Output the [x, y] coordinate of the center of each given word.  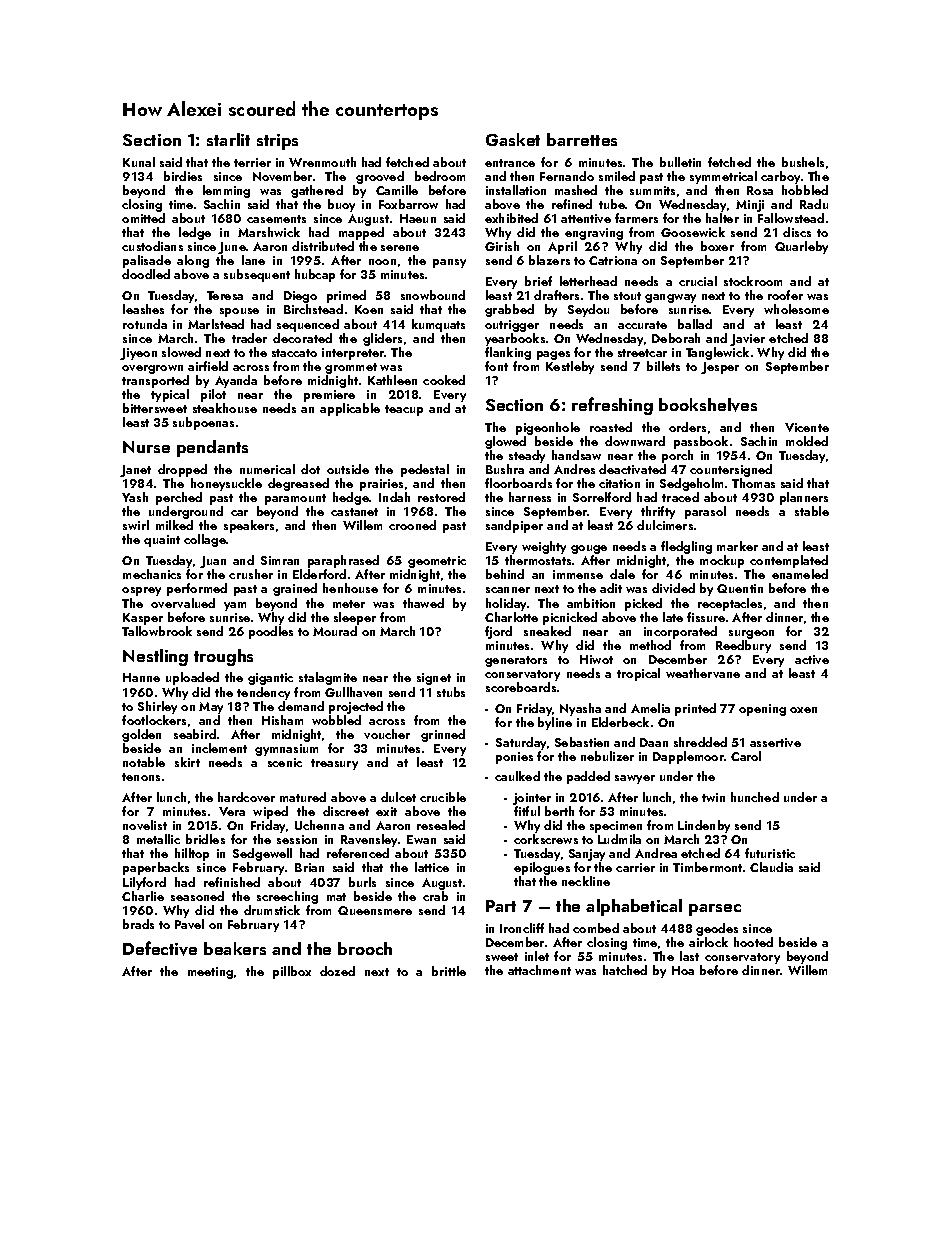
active [812, 659]
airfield [208, 366]
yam [235, 606]
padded [588, 777]
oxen [803, 710]
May [211, 708]
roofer [785, 295]
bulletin [680, 162]
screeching [287, 897]
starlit [228, 139]
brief [538, 281]
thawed [423, 603]
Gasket [513, 139]
